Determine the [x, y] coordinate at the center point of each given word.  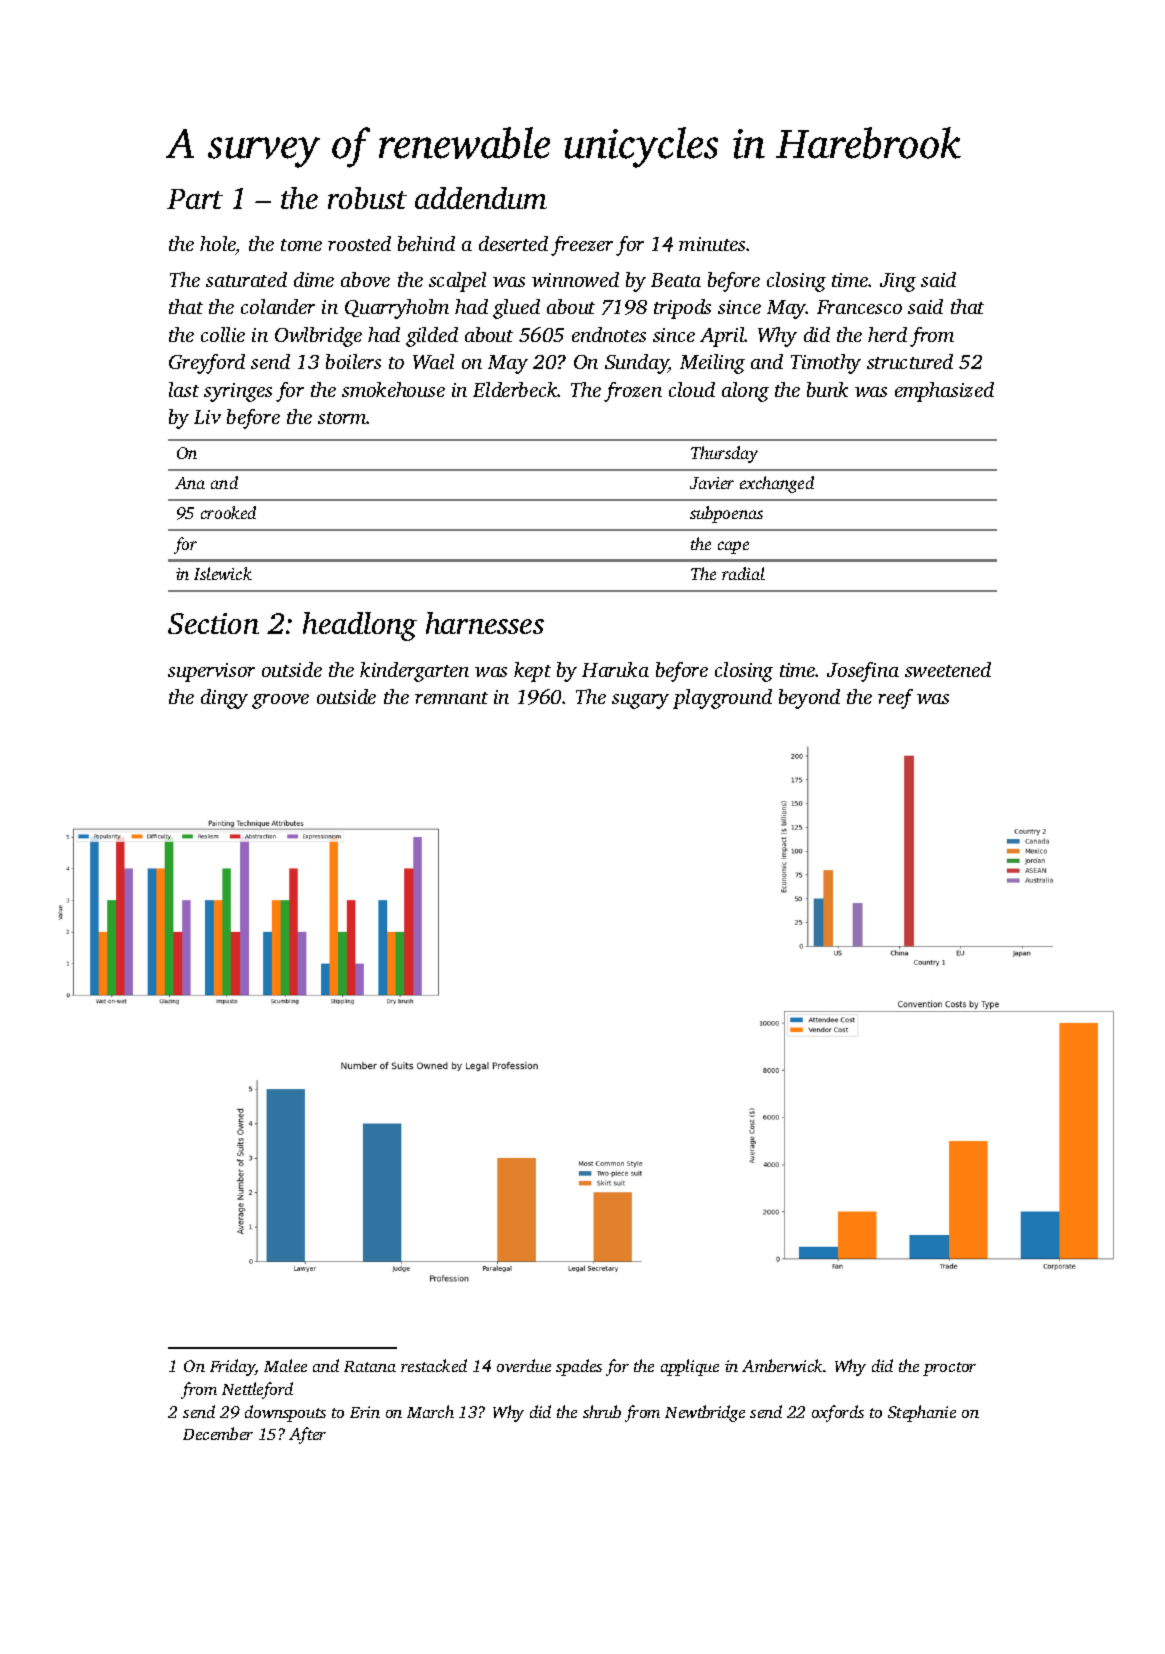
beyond [809, 699]
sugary [640, 701]
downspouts [285, 1413]
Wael [433, 361]
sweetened [948, 669]
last [184, 389]
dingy [224, 699]
